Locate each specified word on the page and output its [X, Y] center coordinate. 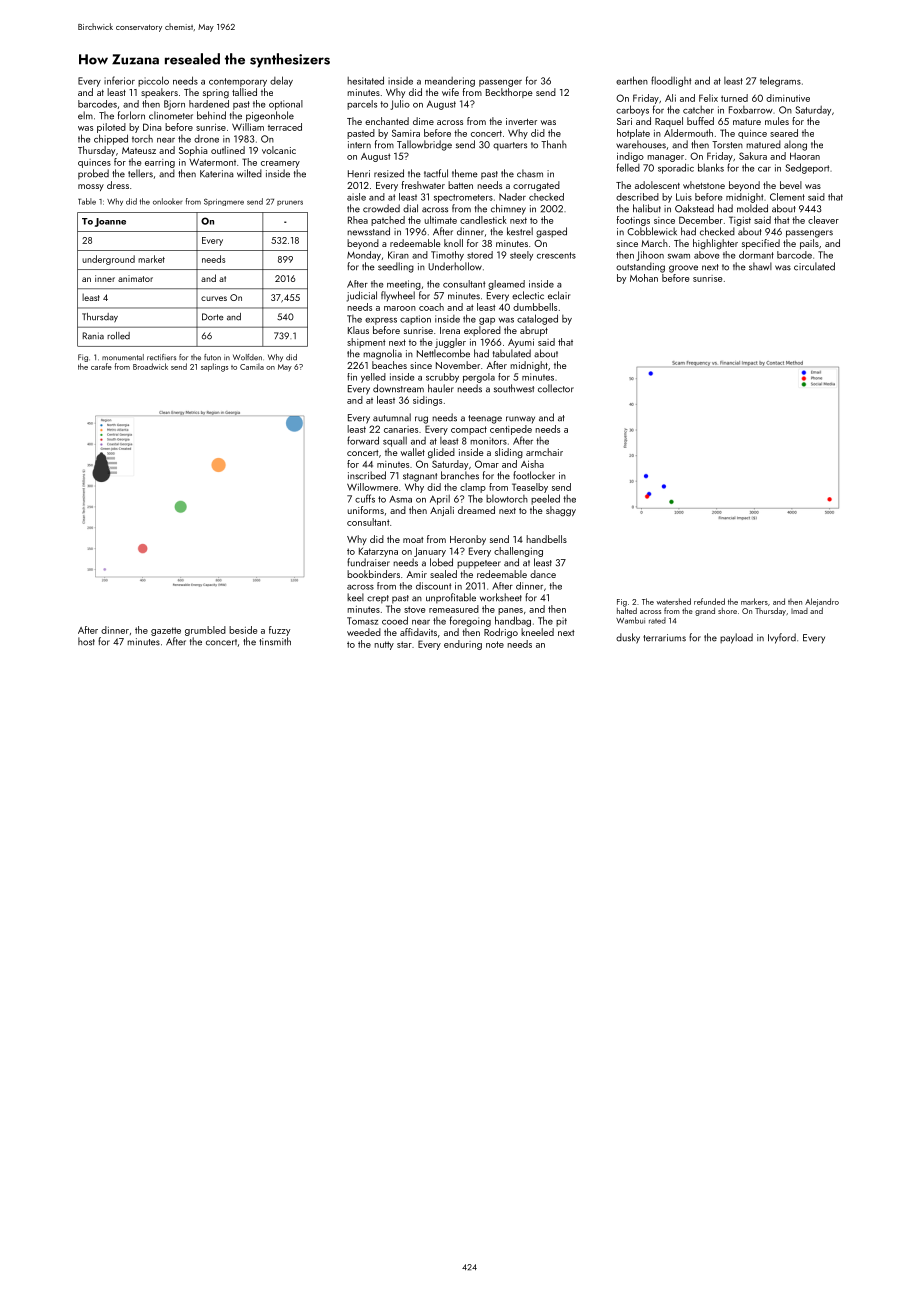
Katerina [217, 174]
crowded [381, 208]
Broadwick [150, 366]
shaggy [561, 511]
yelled [373, 378]
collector [556, 388]
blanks [711, 167]
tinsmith [275, 641]
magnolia [382, 354]
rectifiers [161, 357]
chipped [111, 139]
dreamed [476, 510]
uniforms [365, 510]
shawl [760, 266]
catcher [698, 110]
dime [423, 121]
